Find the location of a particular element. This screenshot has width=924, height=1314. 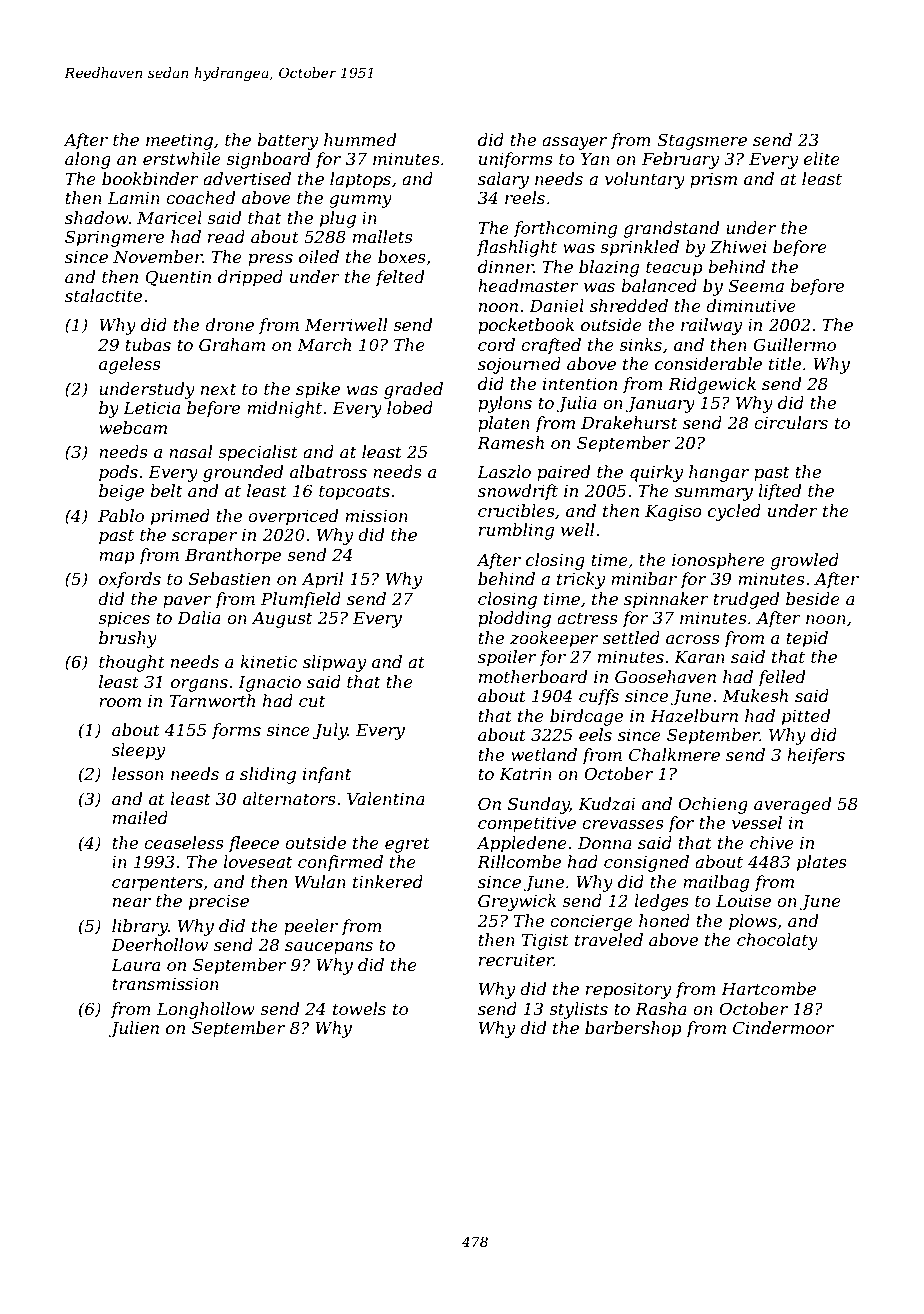

Guillermo is located at coordinates (794, 344).
